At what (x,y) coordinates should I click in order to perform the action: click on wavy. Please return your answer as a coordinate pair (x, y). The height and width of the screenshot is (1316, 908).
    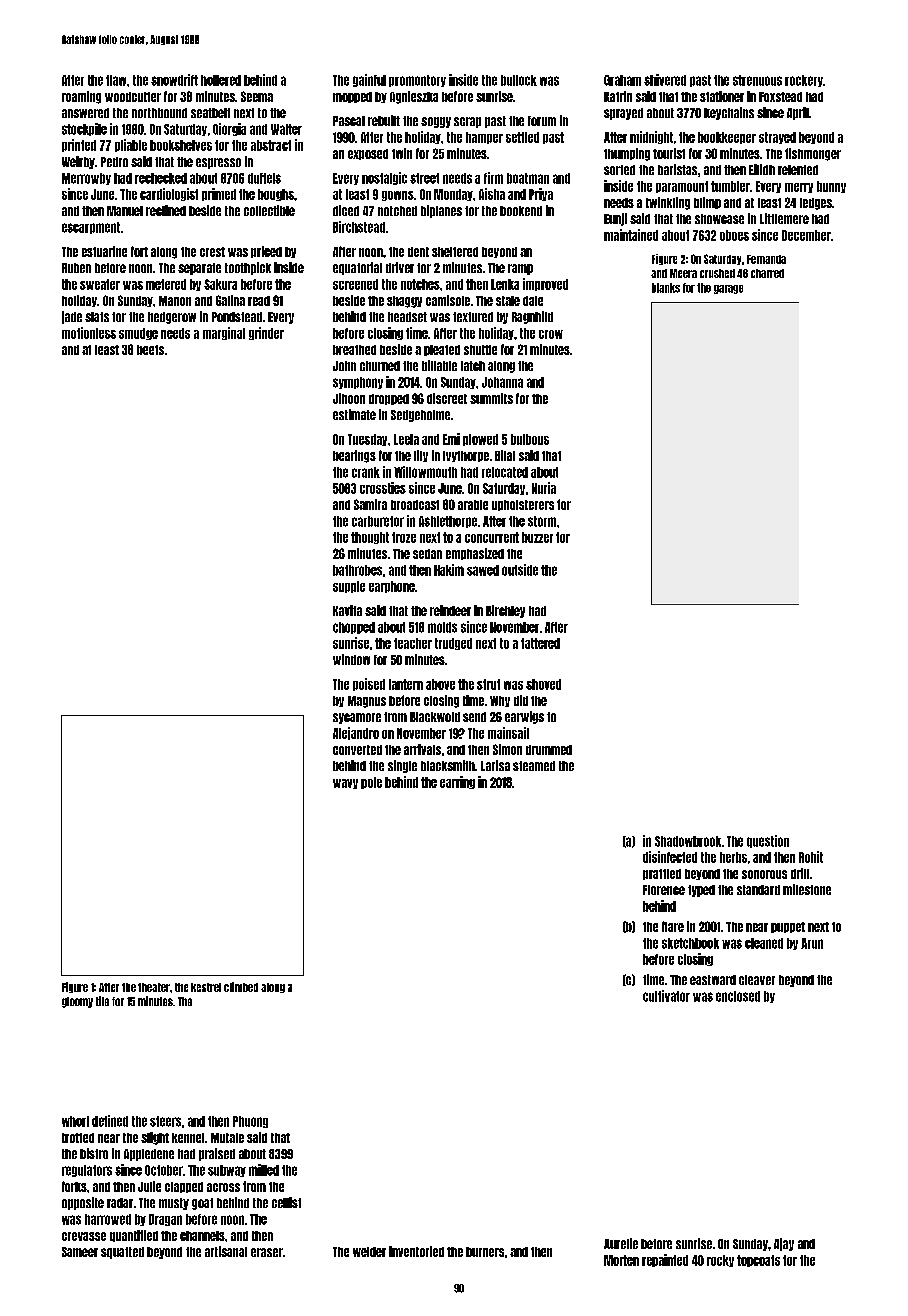
    Looking at the image, I should click on (345, 784).
